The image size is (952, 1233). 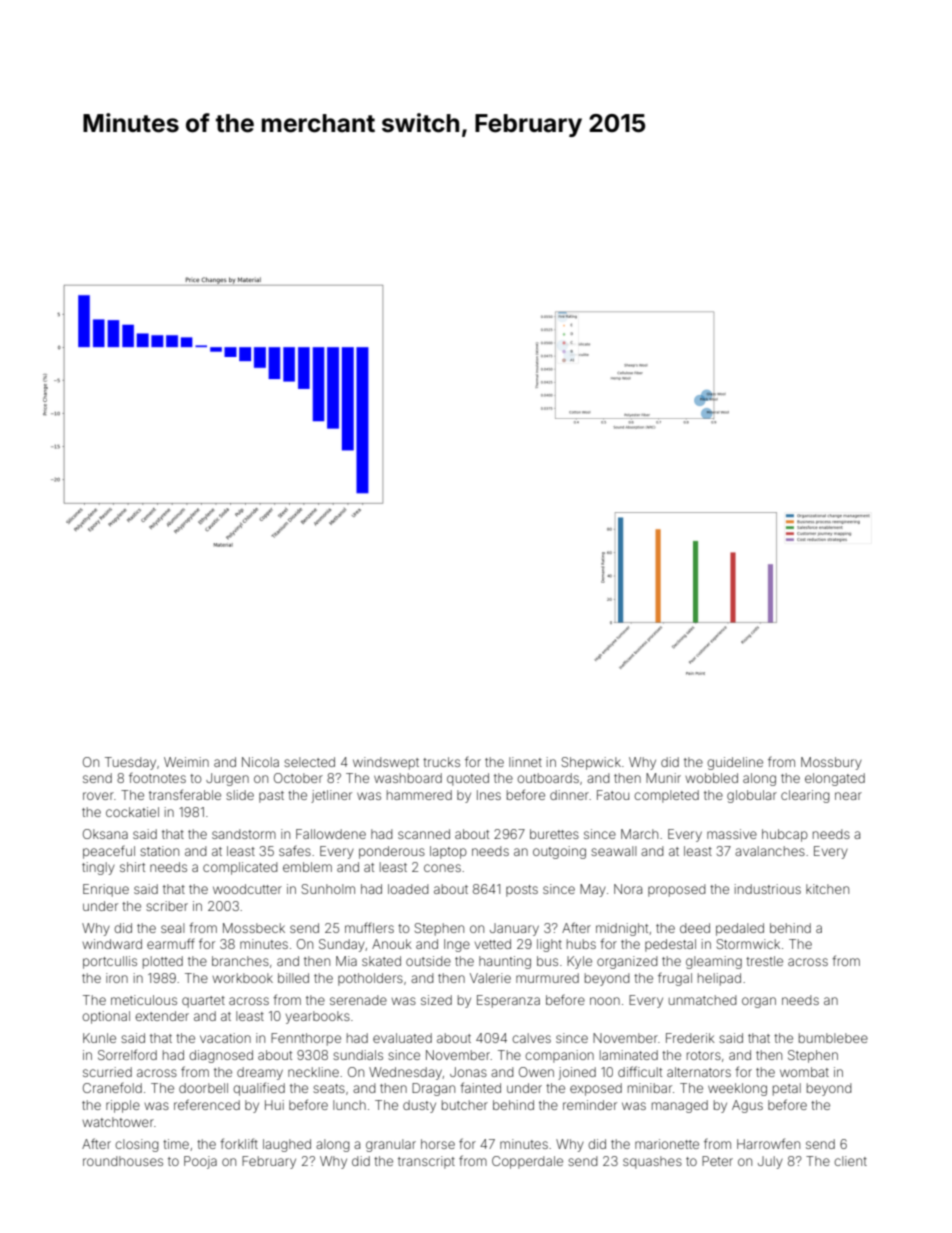 I want to click on ponderous, so click(x=392, y=852).
